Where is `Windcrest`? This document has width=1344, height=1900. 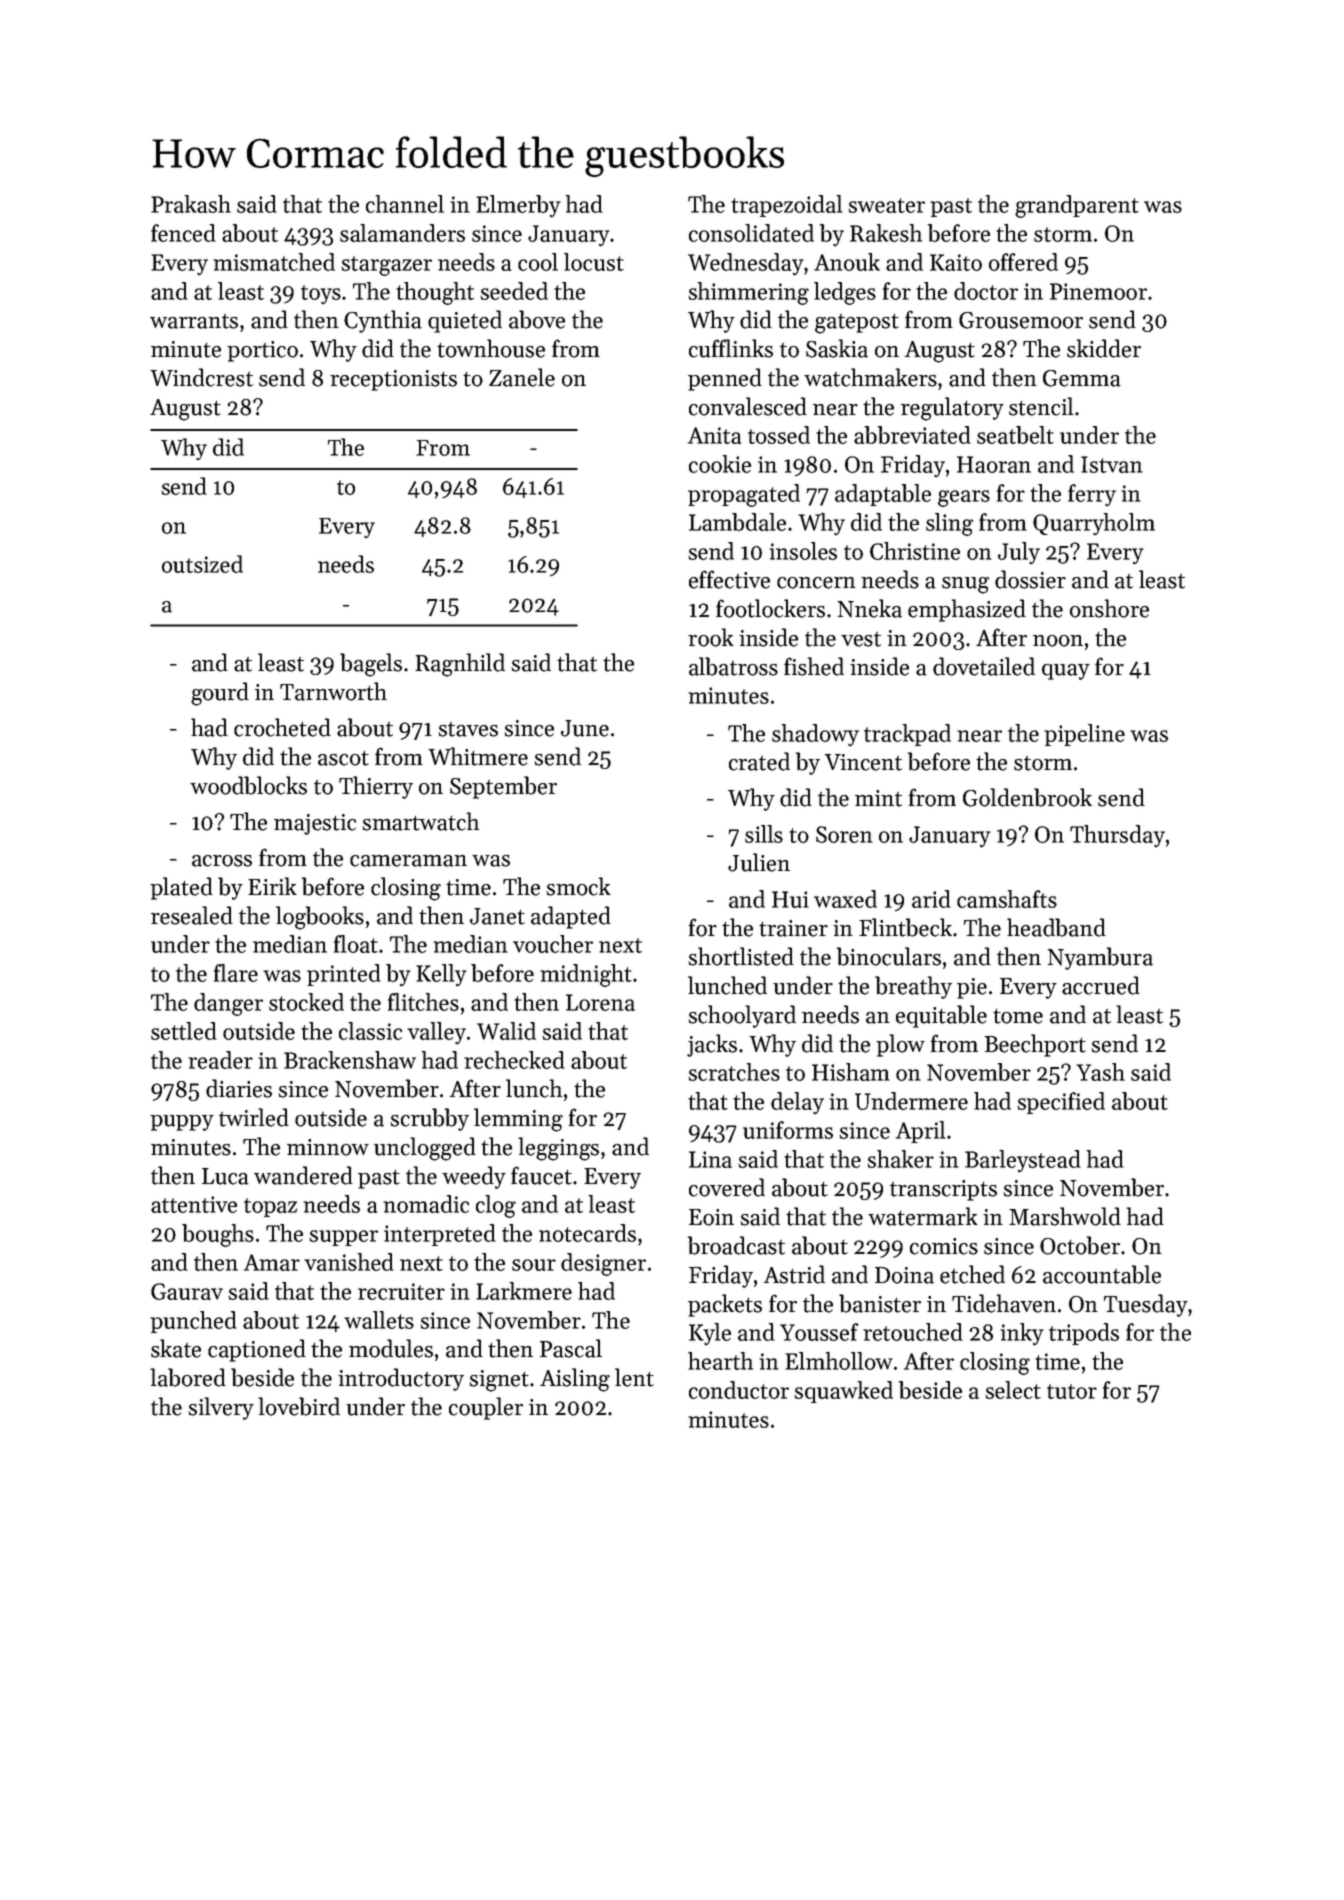
Windcrest is located at coordinates (201, 377).
